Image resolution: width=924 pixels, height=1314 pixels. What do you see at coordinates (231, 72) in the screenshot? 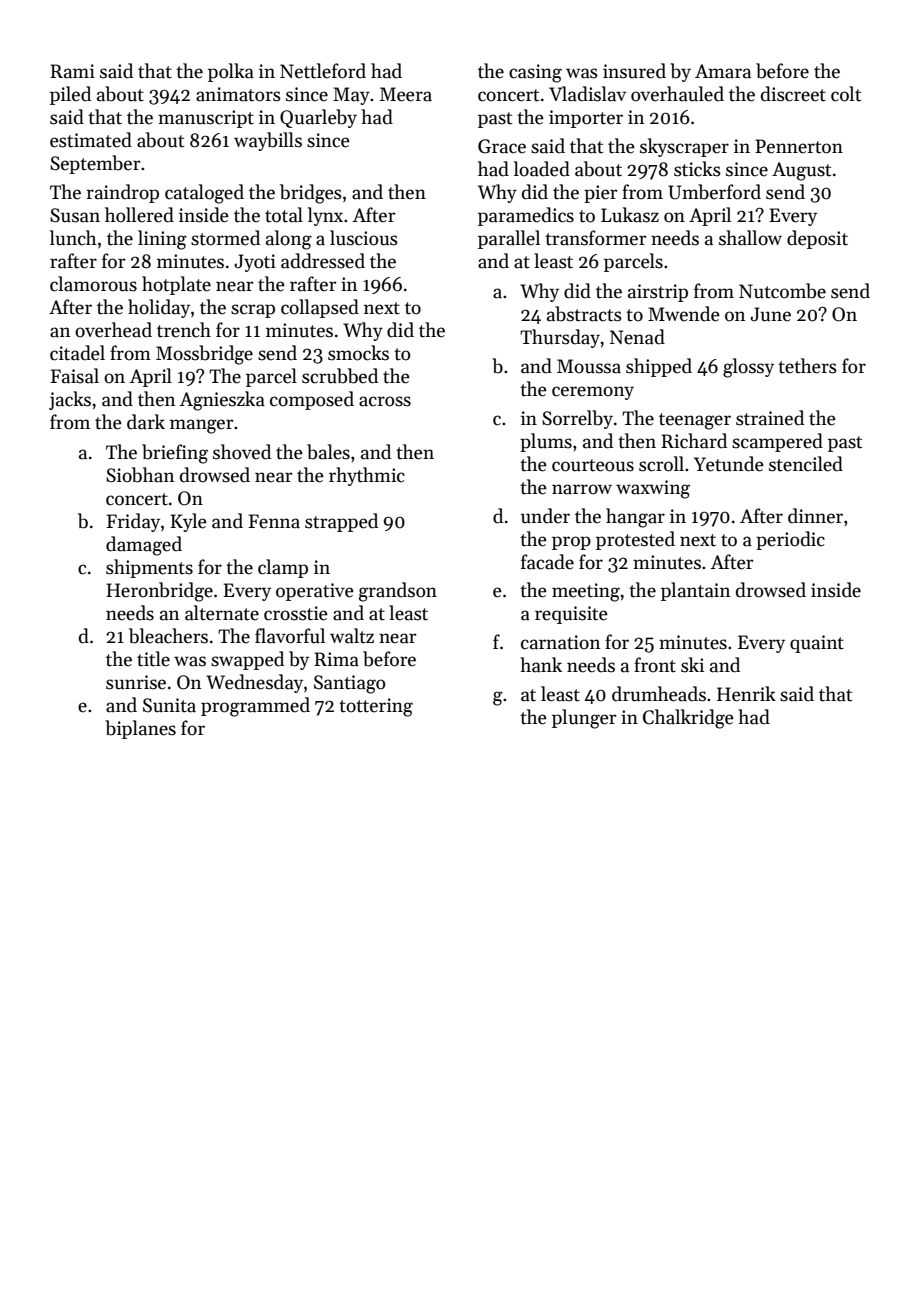
I see `polka` at bounding box center [231, 72].
